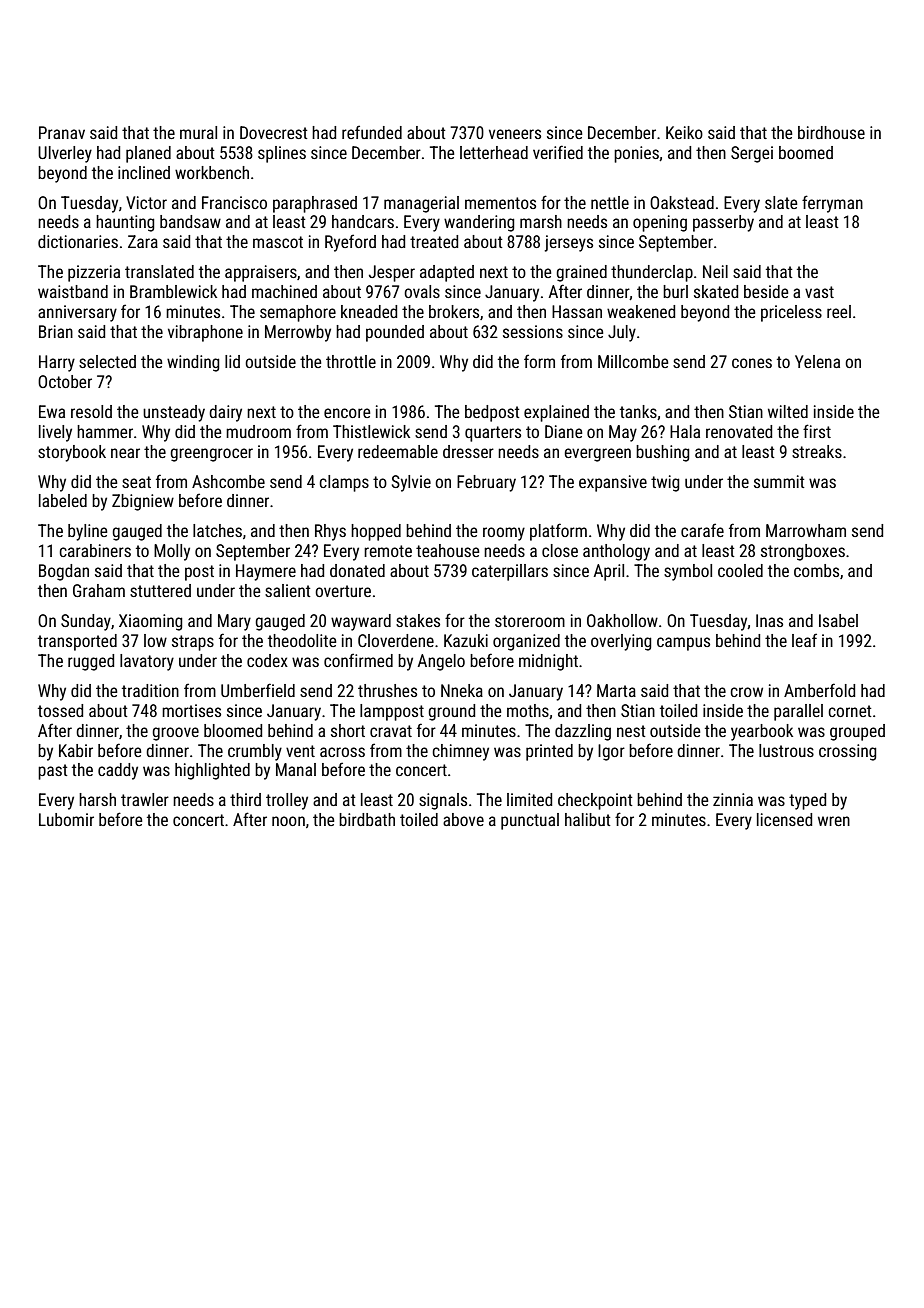 The width and height of the page is (924, 1308). I want to click on ground, so click(451, 712).
